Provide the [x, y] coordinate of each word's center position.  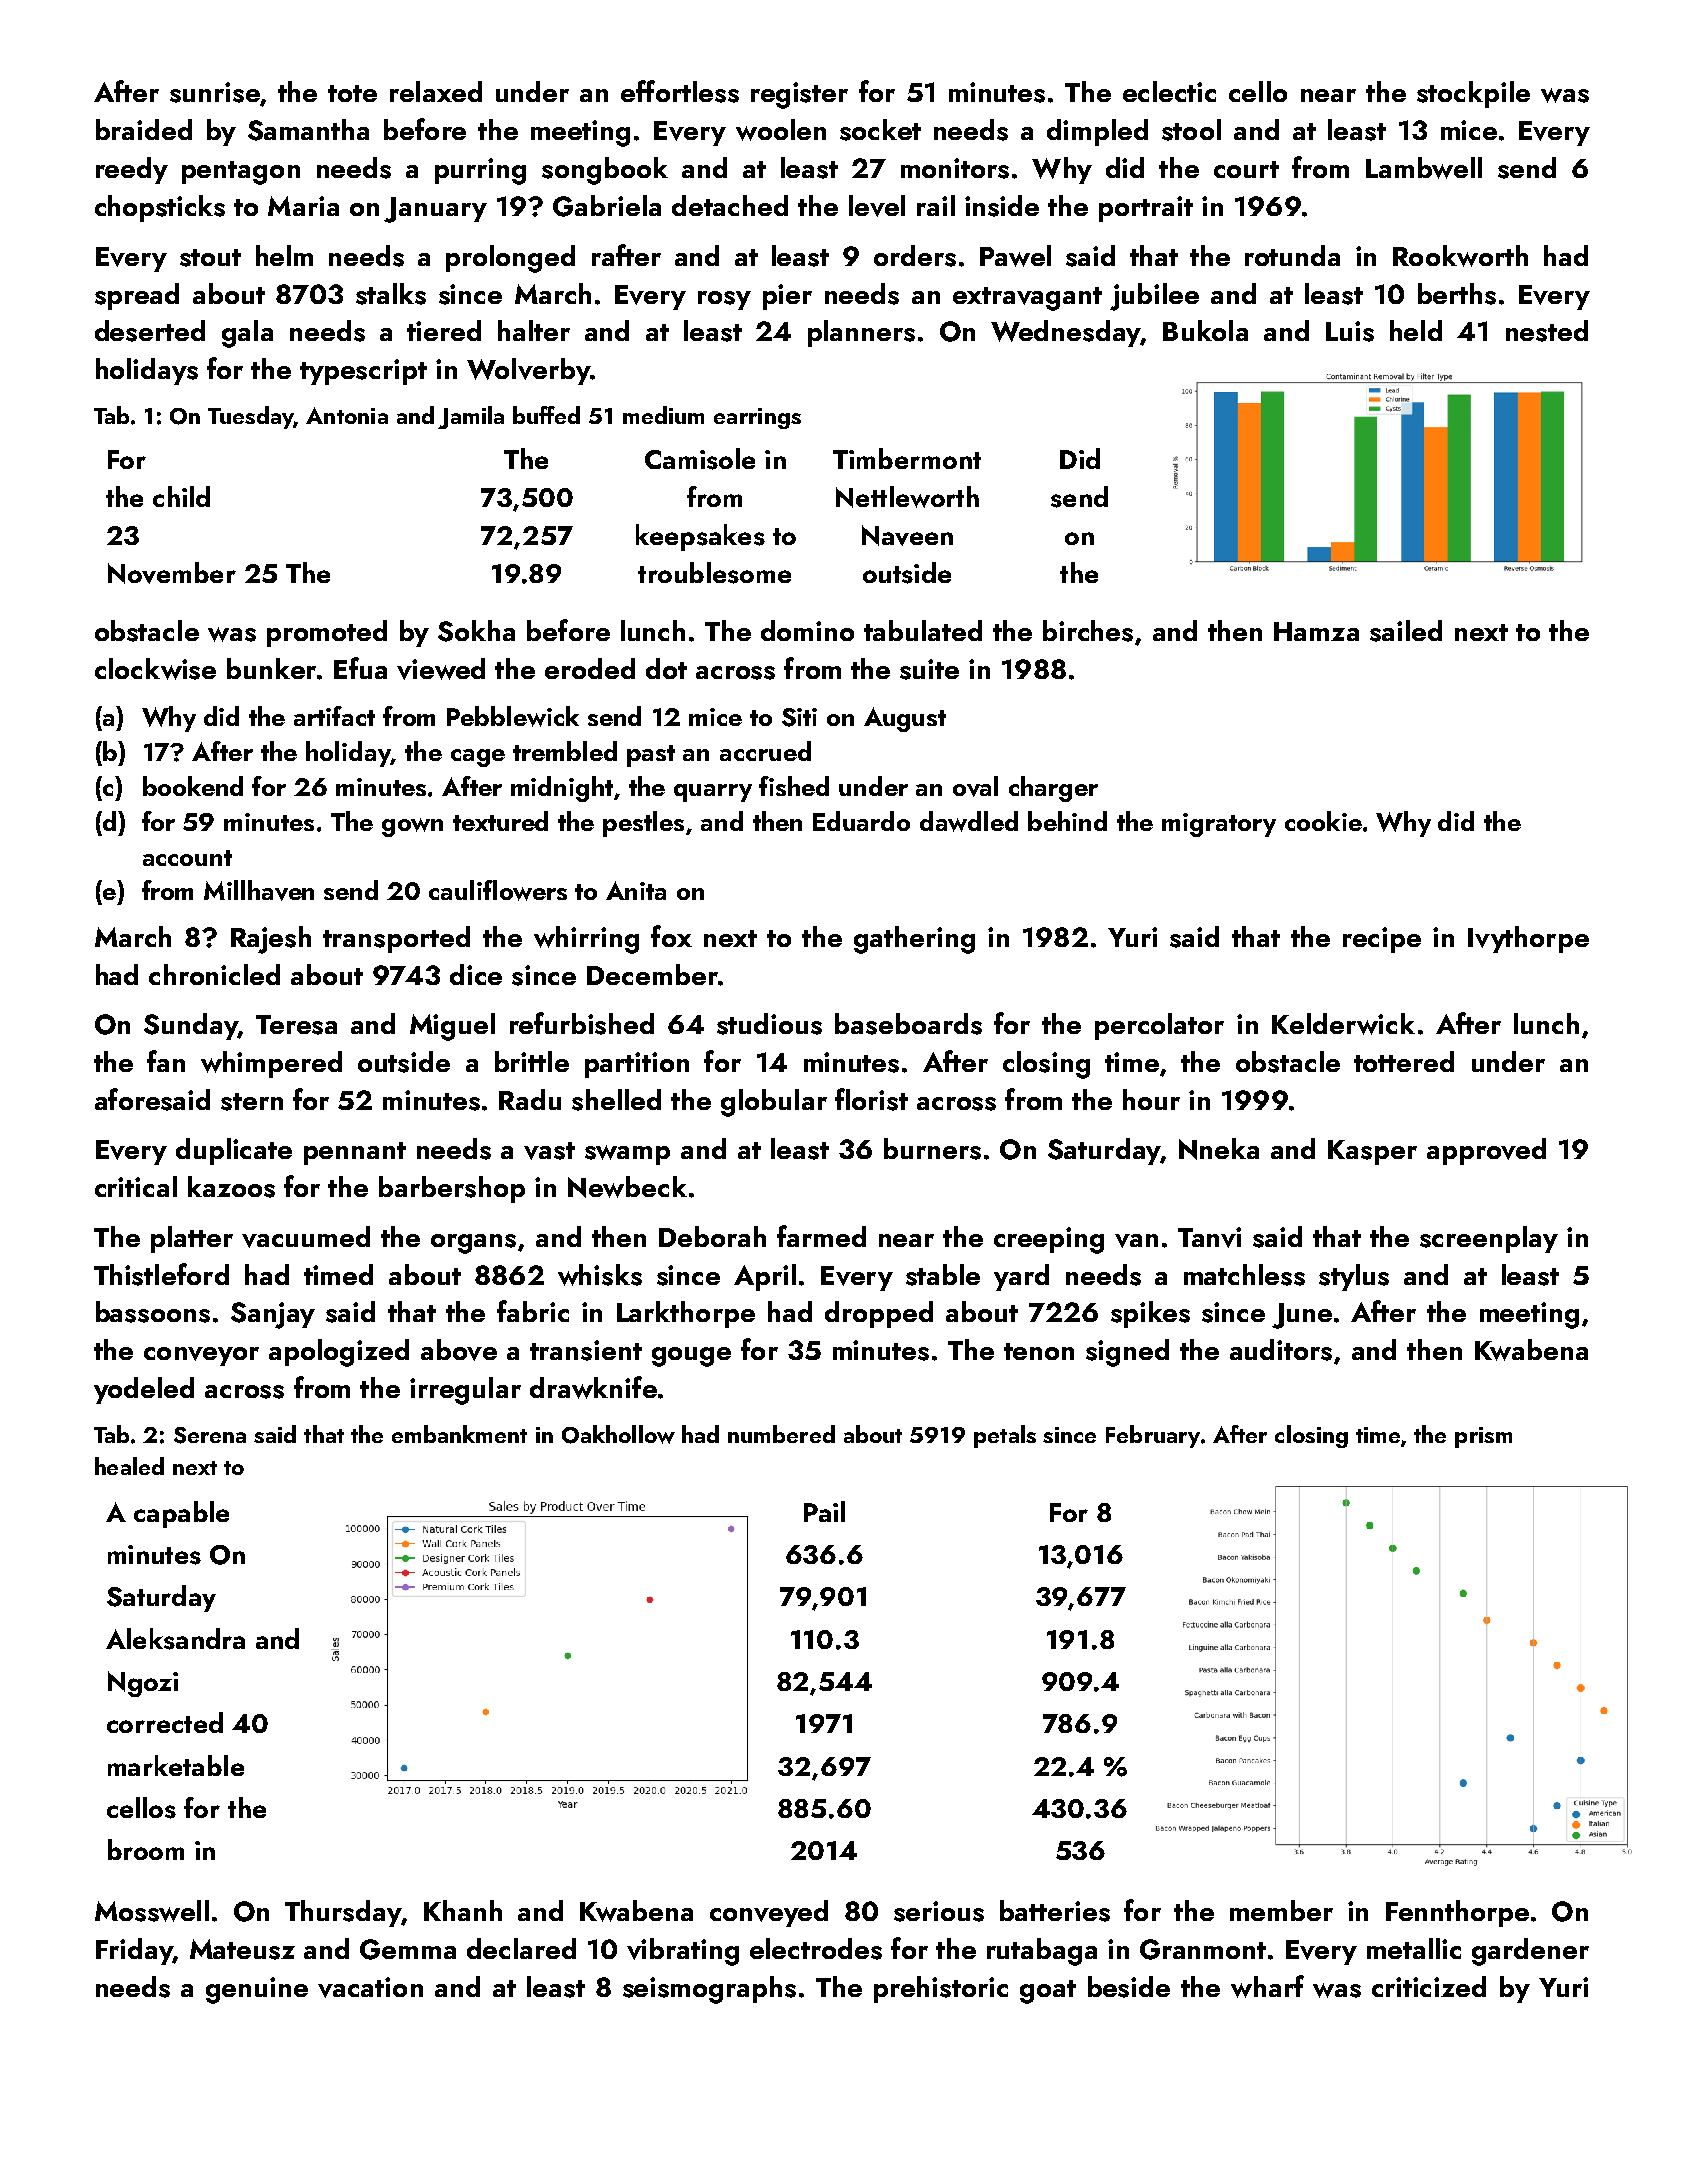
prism [1483, 1437]
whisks [600, 1275]
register [799, 95]
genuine [257, 1990]
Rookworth [1460, 256]
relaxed [436, 91]
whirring [586, 940]
